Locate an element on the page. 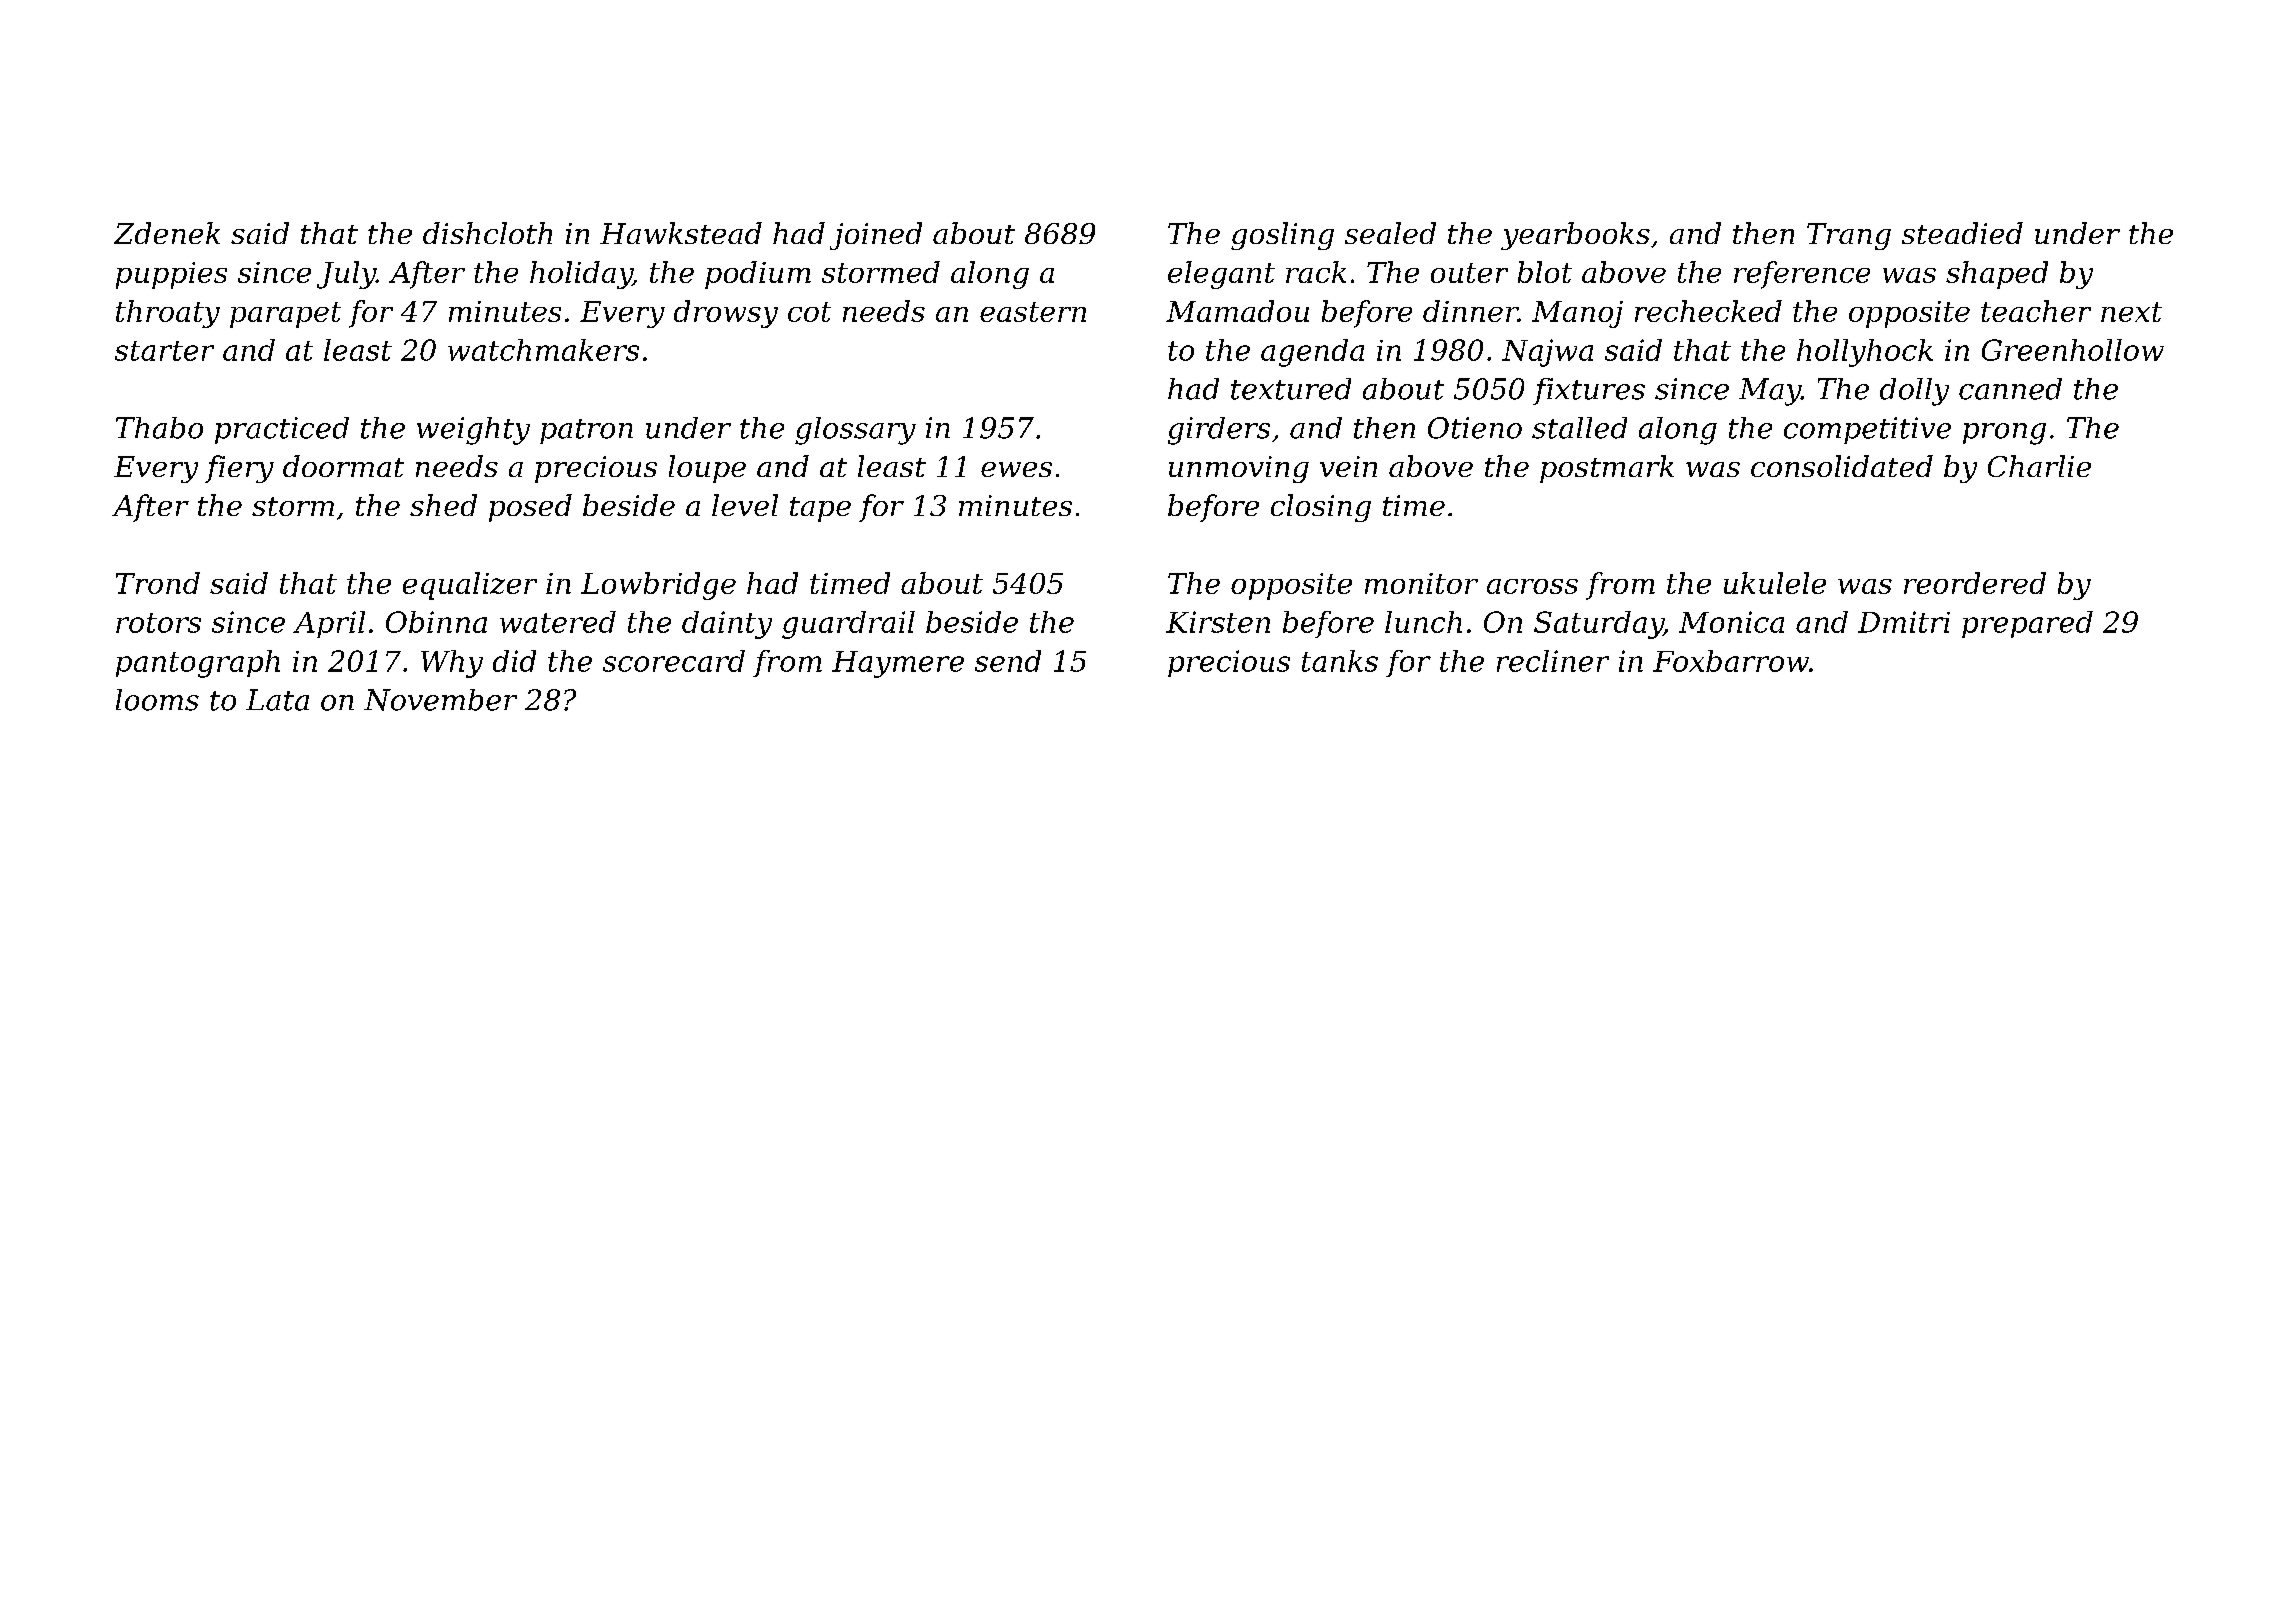 The height and width of the document is (1620, 2292). Thabo is located at coordinates (159, 428).
